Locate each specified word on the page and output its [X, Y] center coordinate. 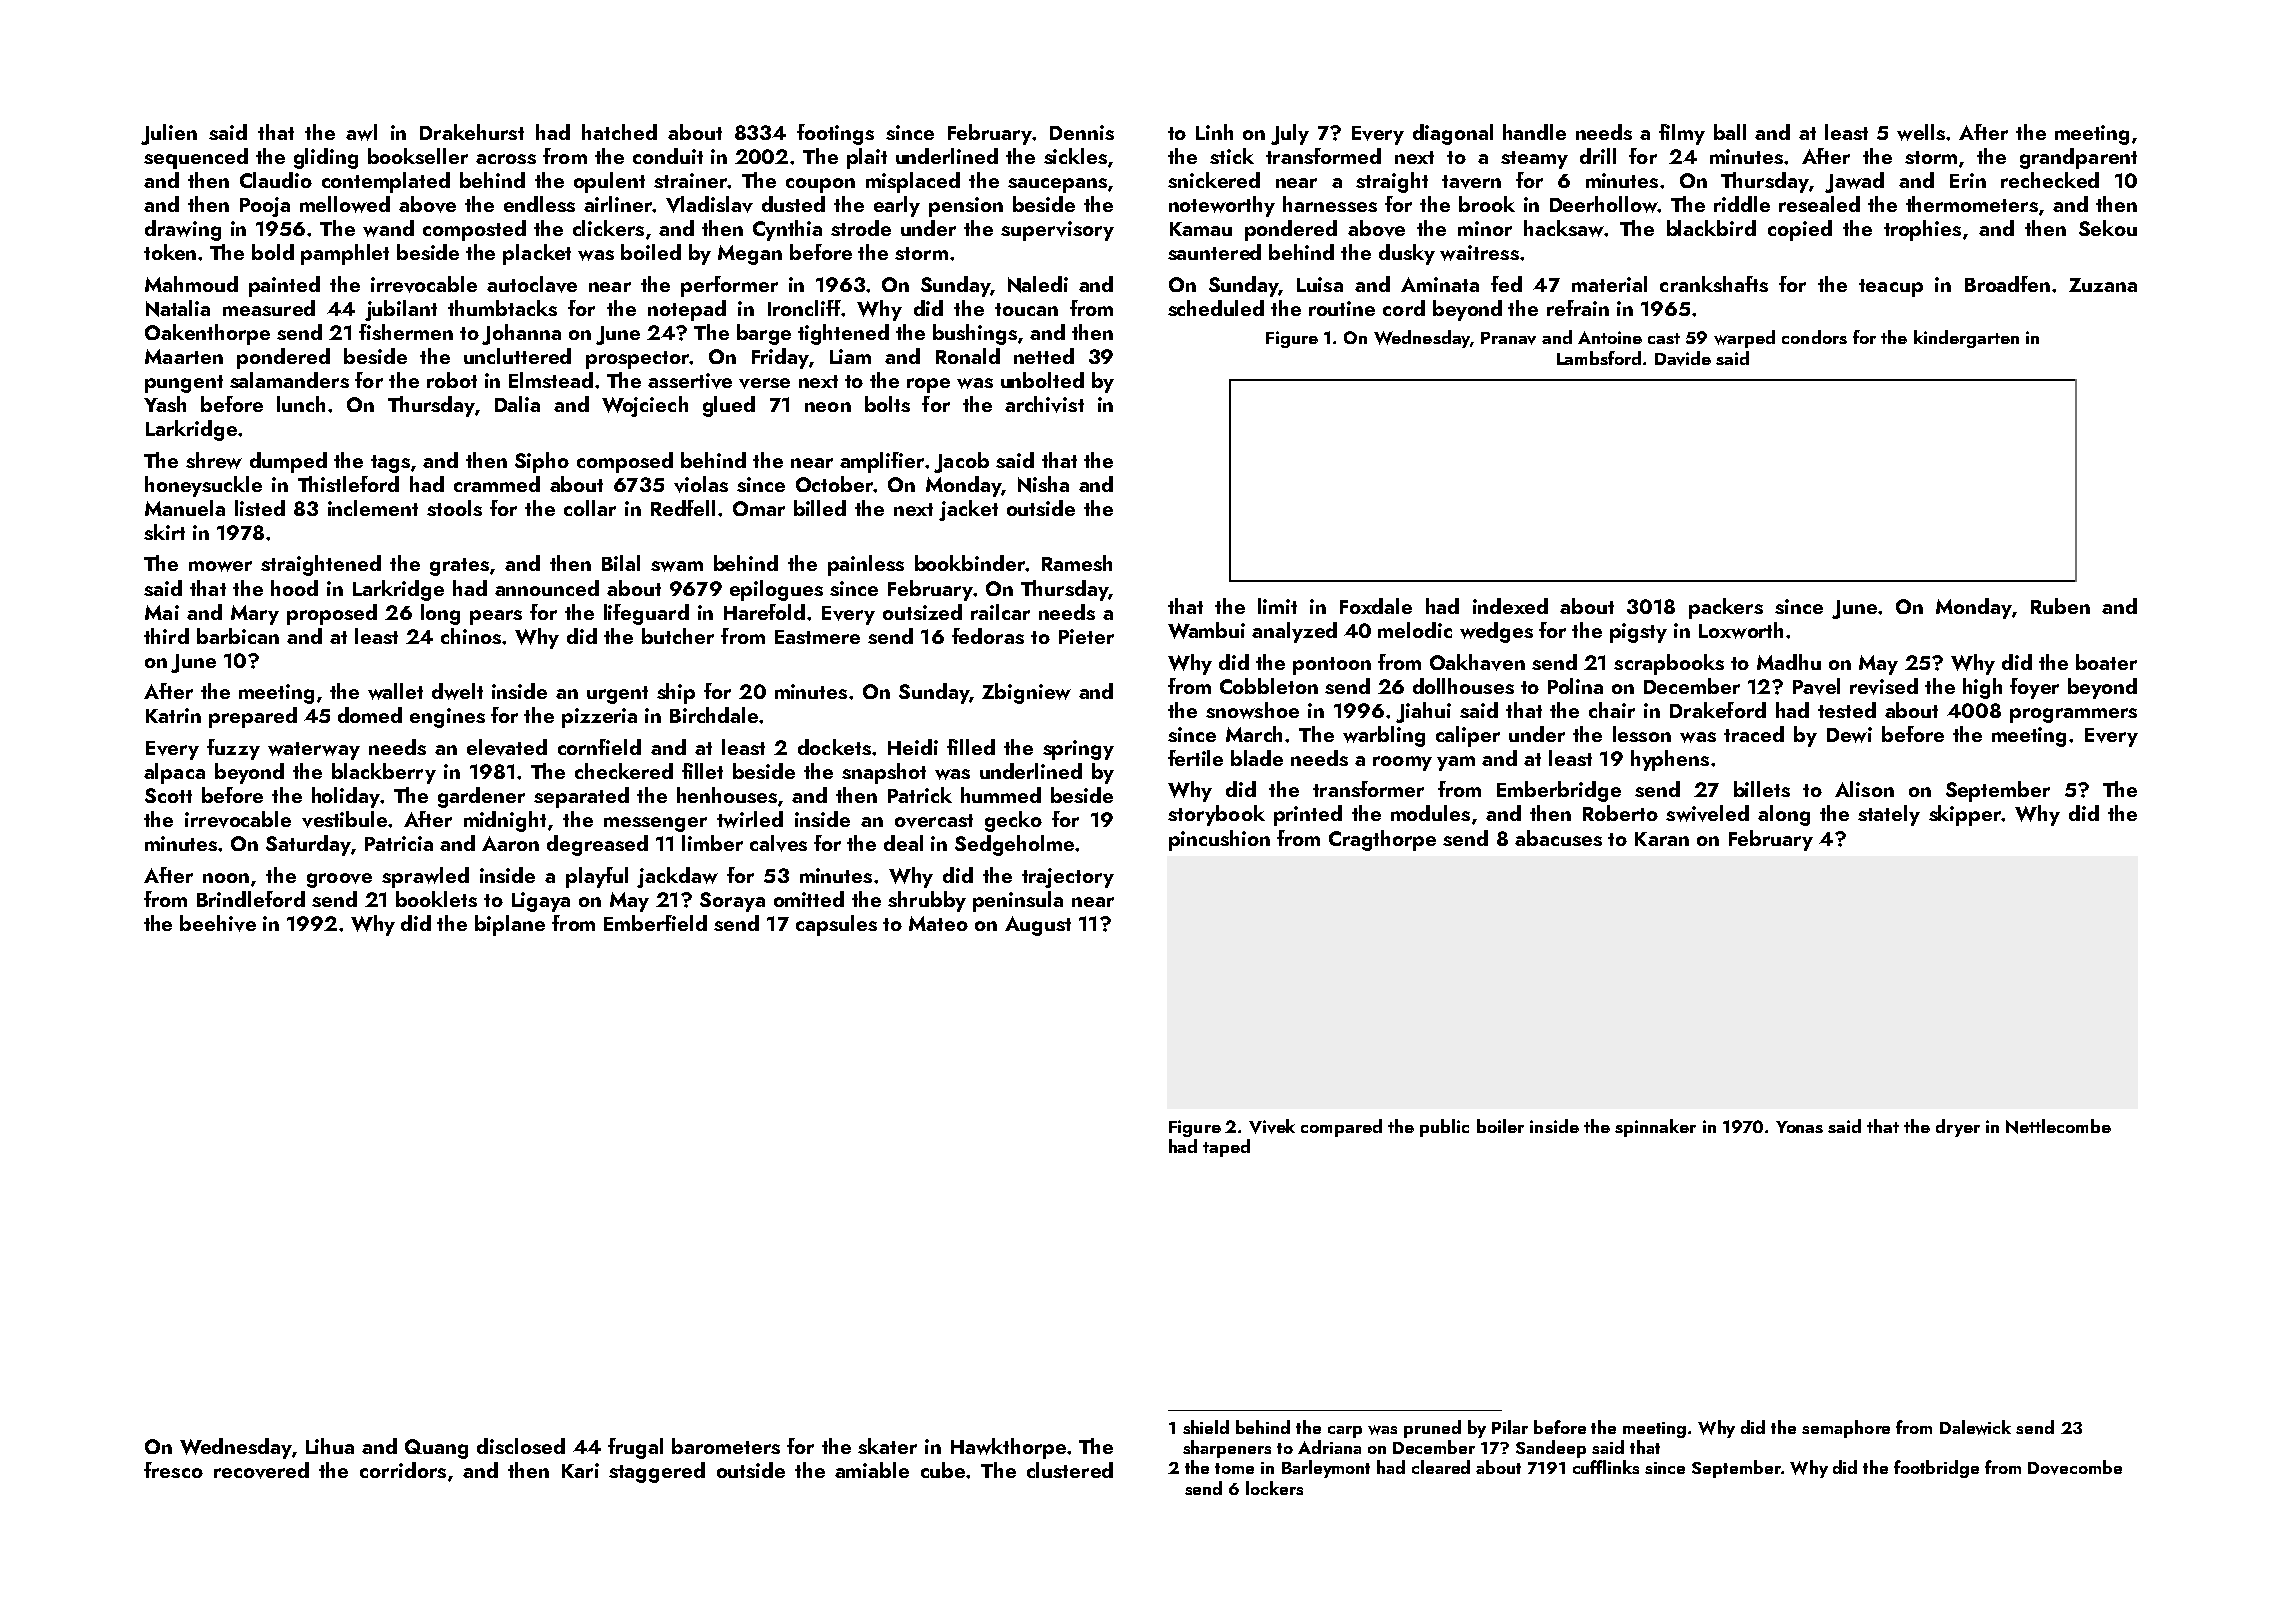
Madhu [1789, 662]
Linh [1214, 132]
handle [1534, 132]
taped [1226, 1148]
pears [496, 617]
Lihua [330, 1446]
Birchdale [714, 715]
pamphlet [345, 254]
